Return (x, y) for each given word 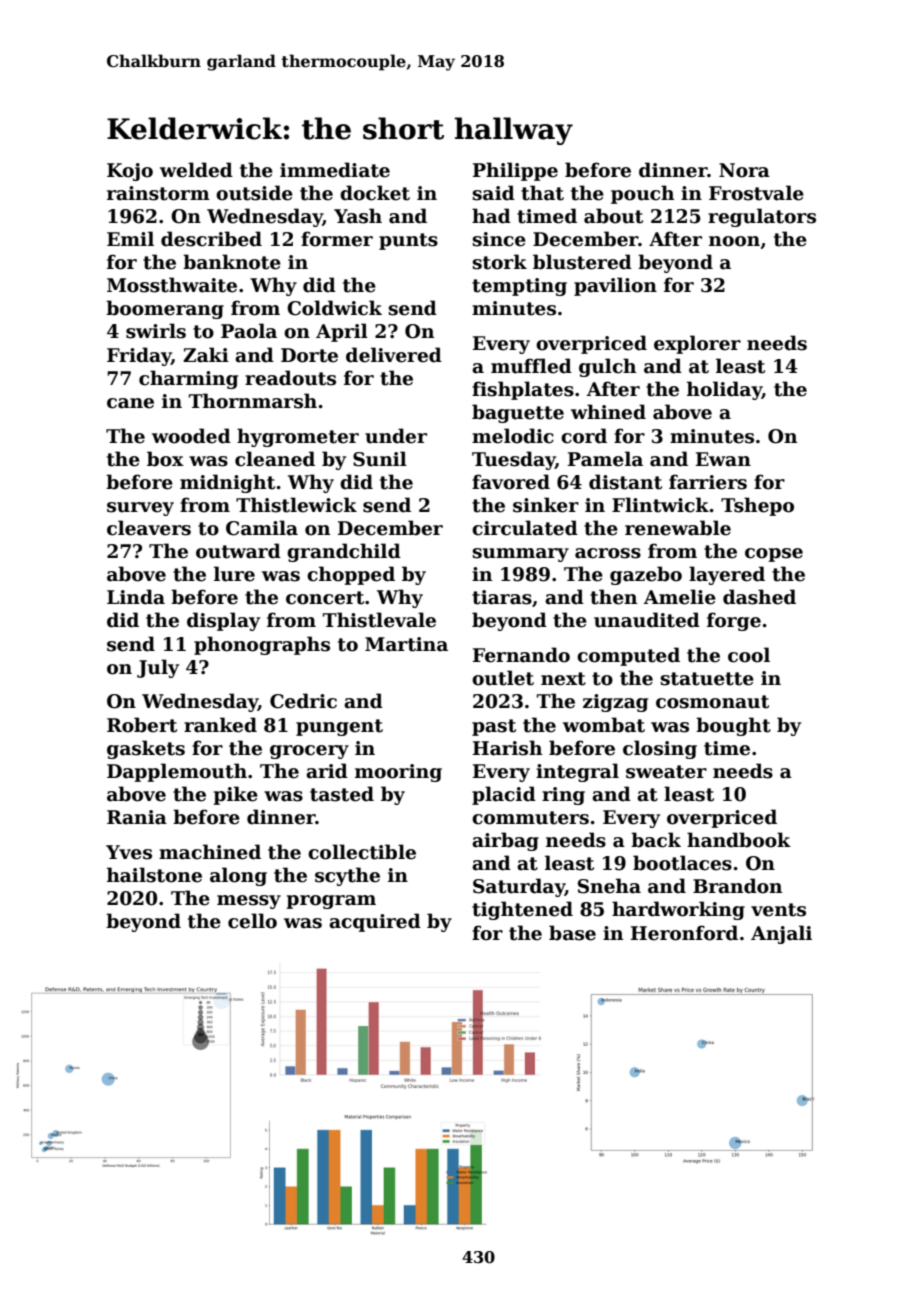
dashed (759, 597)
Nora (744, 170)
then (613, 597)
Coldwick (334, 308)
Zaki (206, 355)
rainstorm (158, 193)
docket (375, 193)
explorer (697, 344)
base (572, 933)
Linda (136, 597)
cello (252, 921)
